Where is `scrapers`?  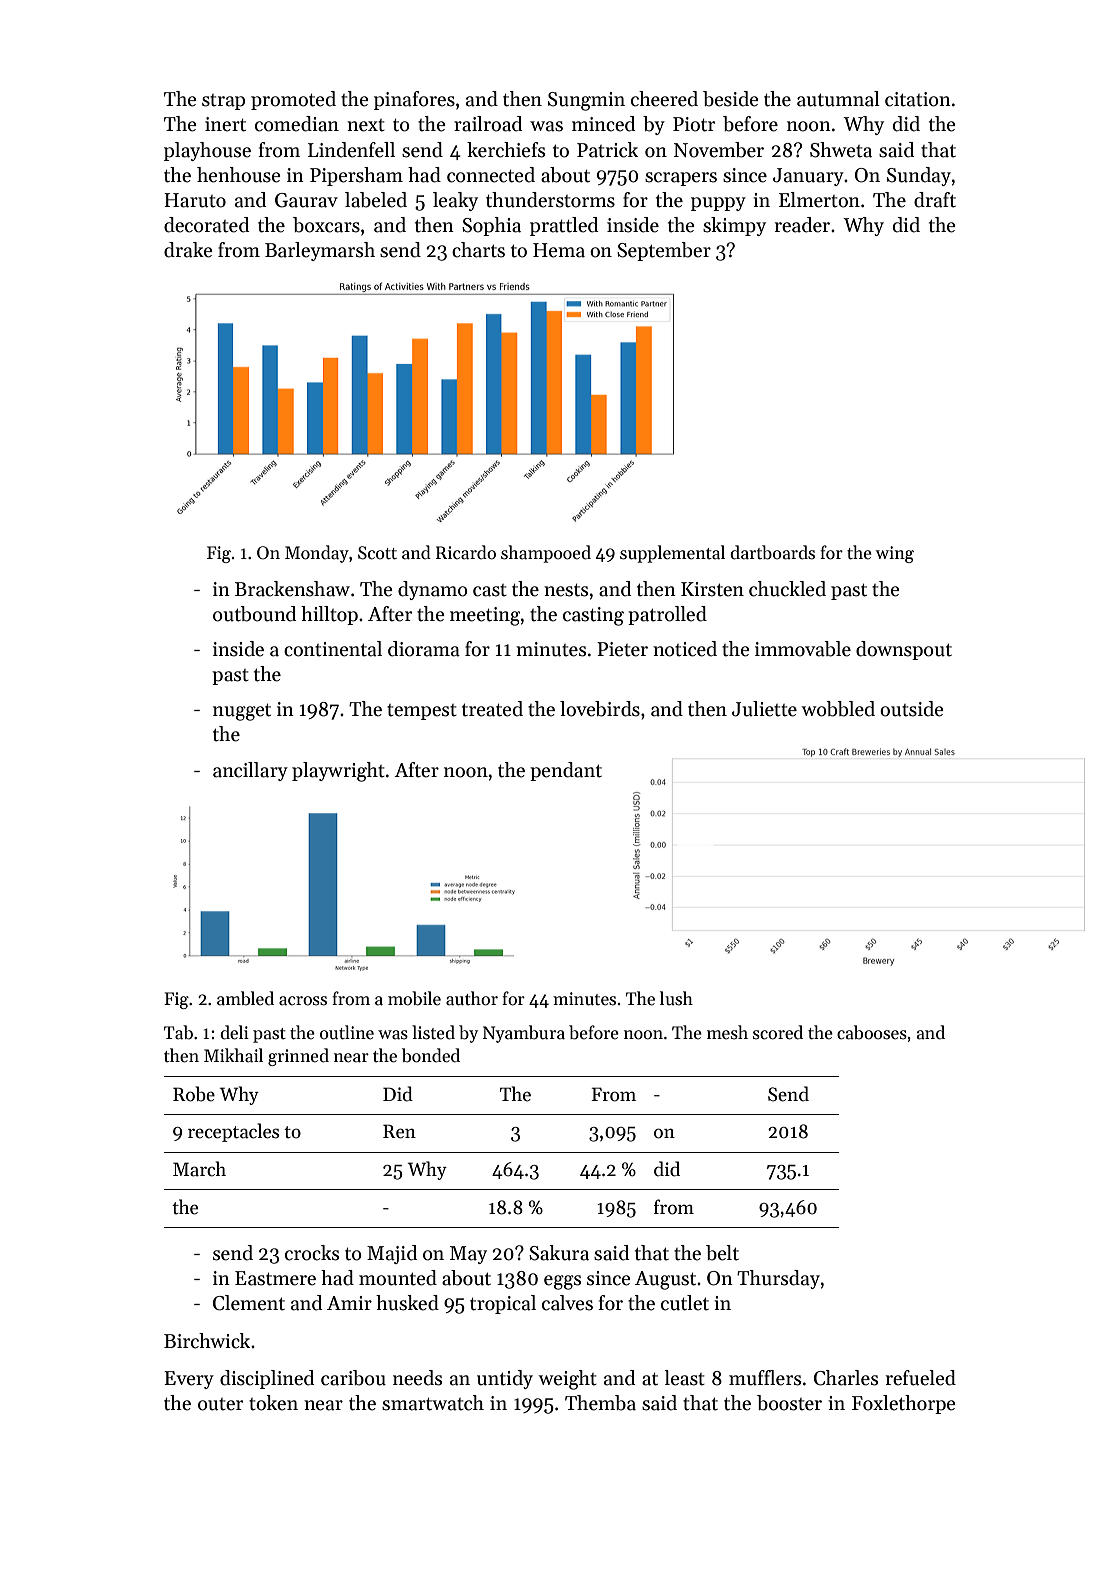
scrapers is located at coordinates (681, 179).
